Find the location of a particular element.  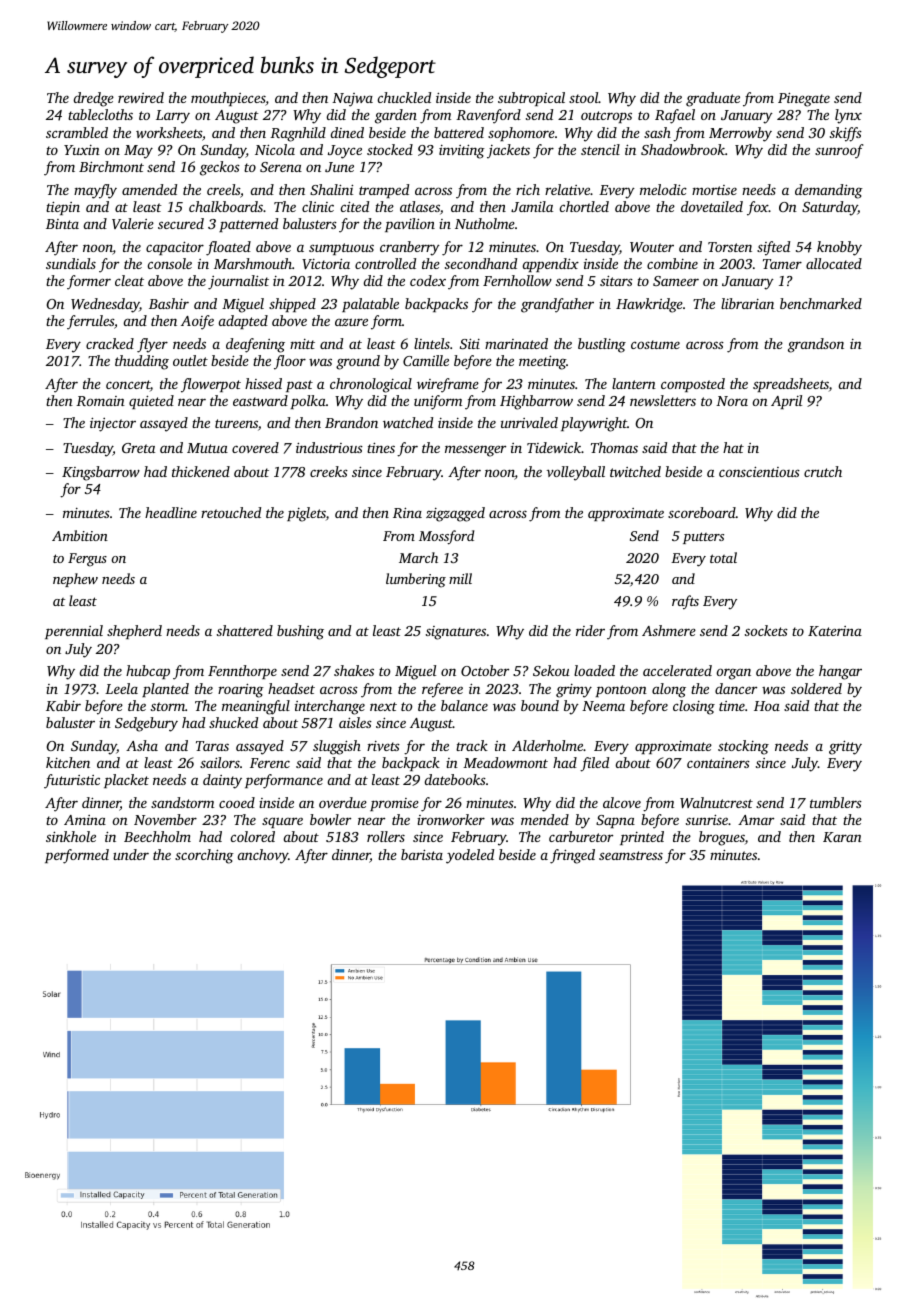

seamstress is located at coordinates (631, 855).
